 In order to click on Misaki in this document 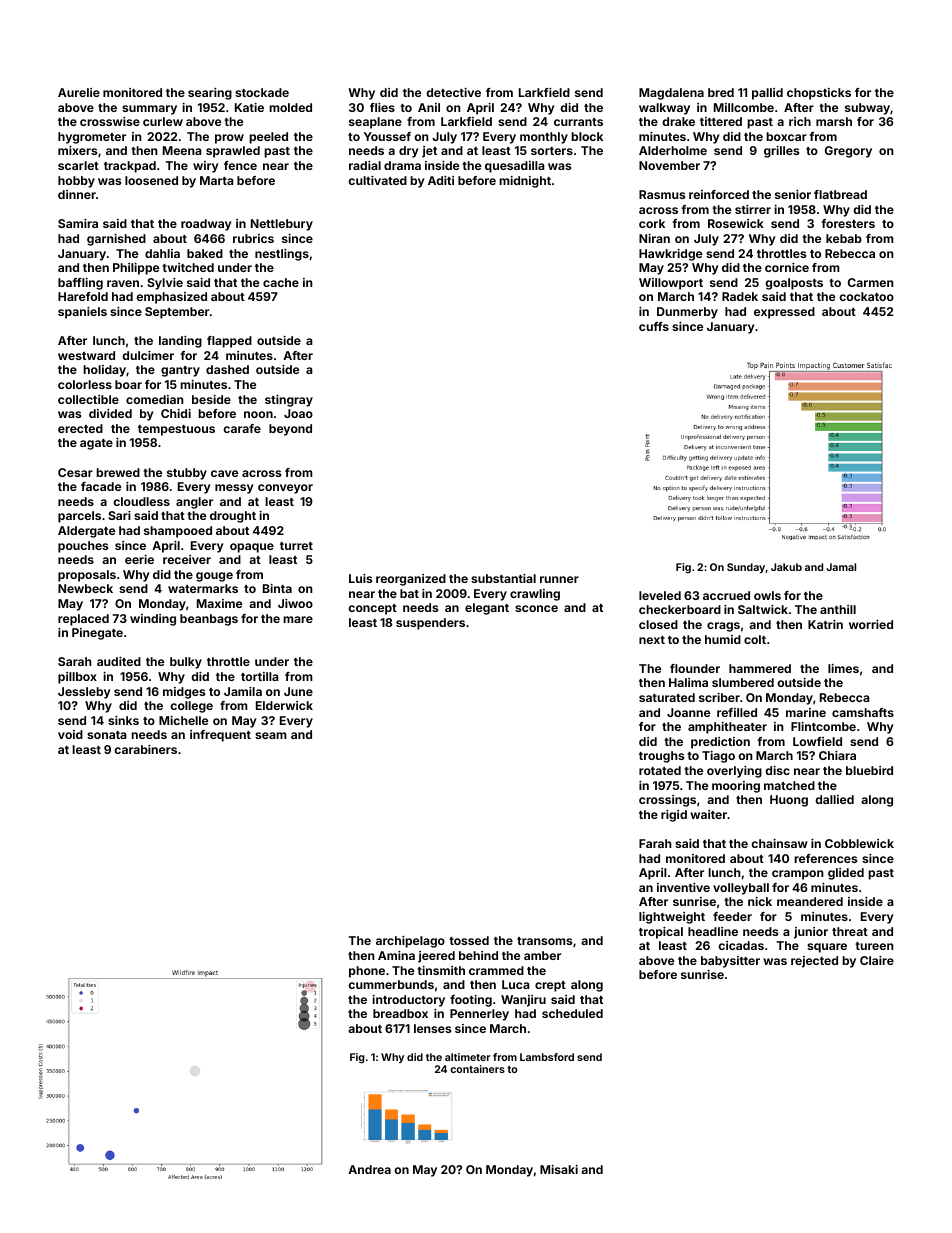, I will do `click(559, 1169)`.
